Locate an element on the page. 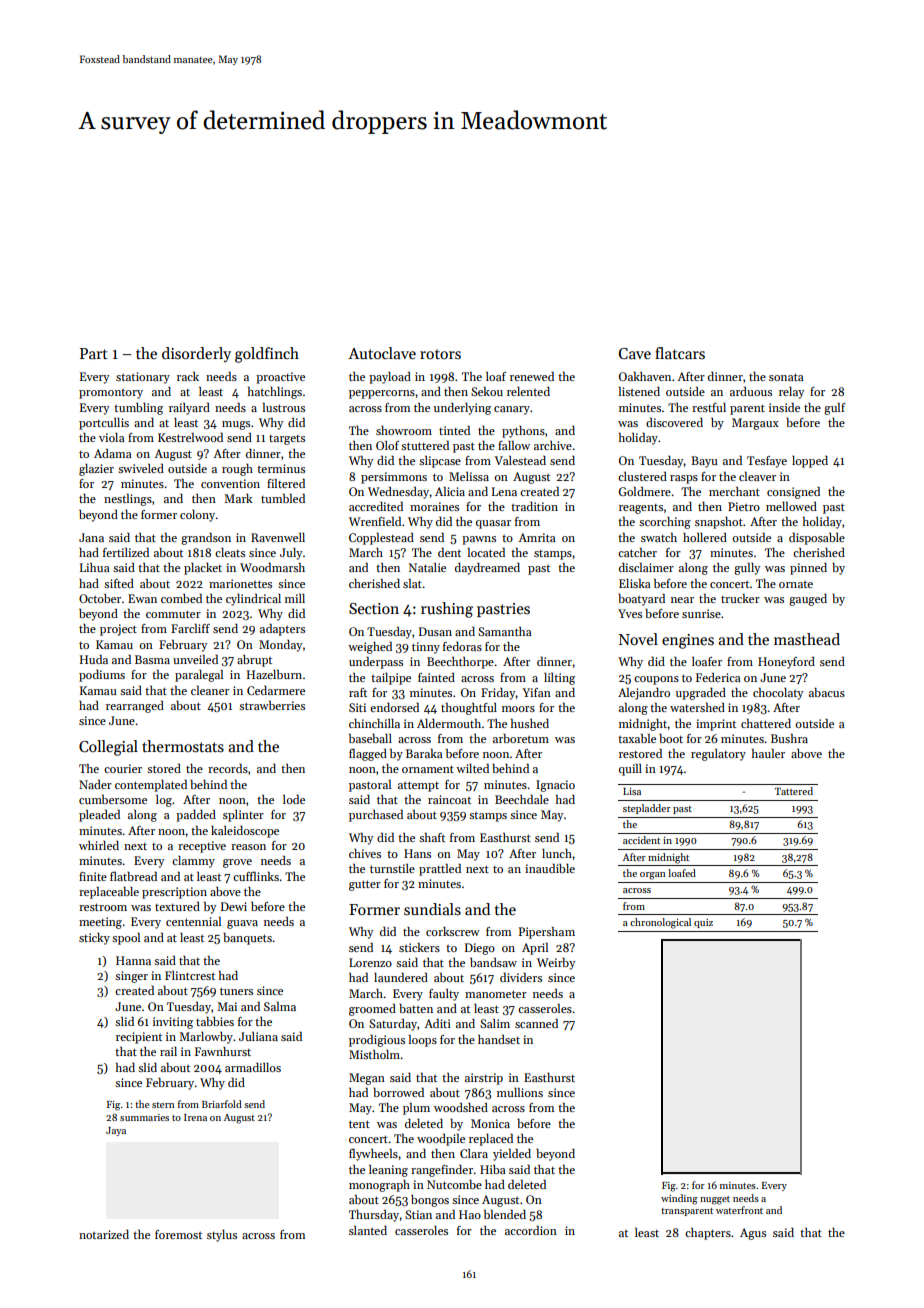 The width and height of the page is (924, 1308). Agus is located at coordinates (753, 1234).
